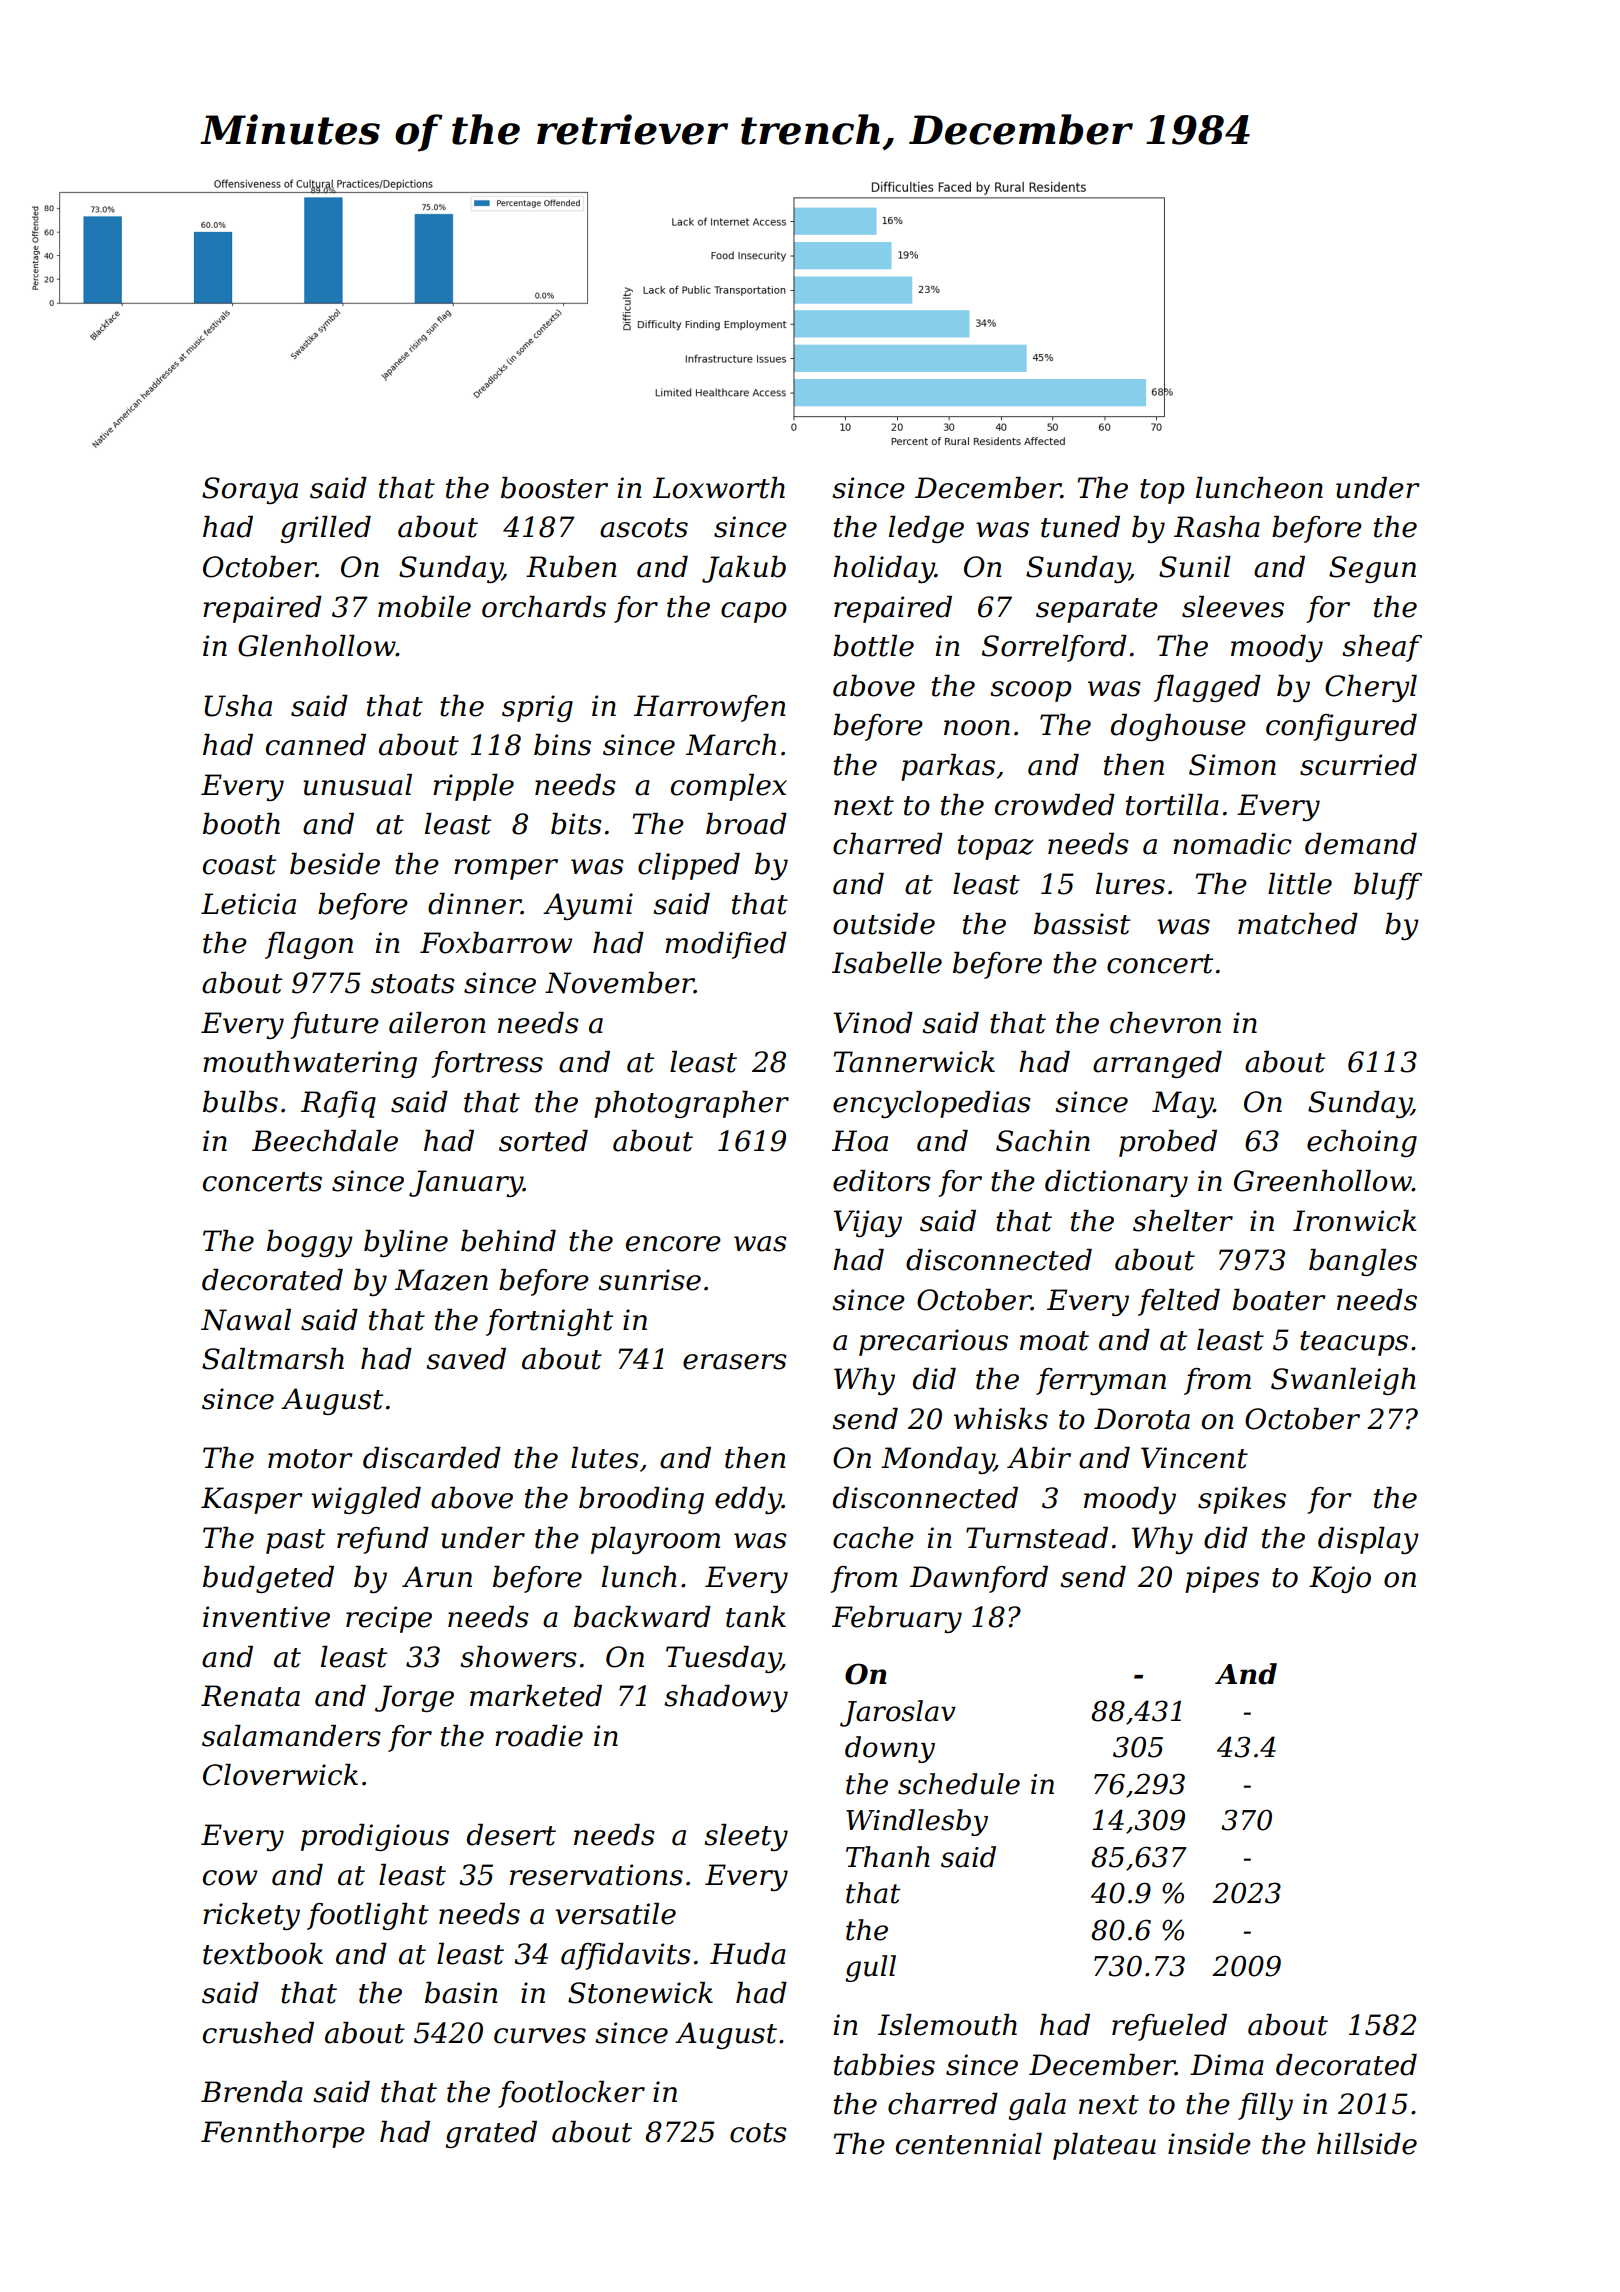 This image has width=1620, height=2292. I want to click on Harrowfen, so click(710, 708).
